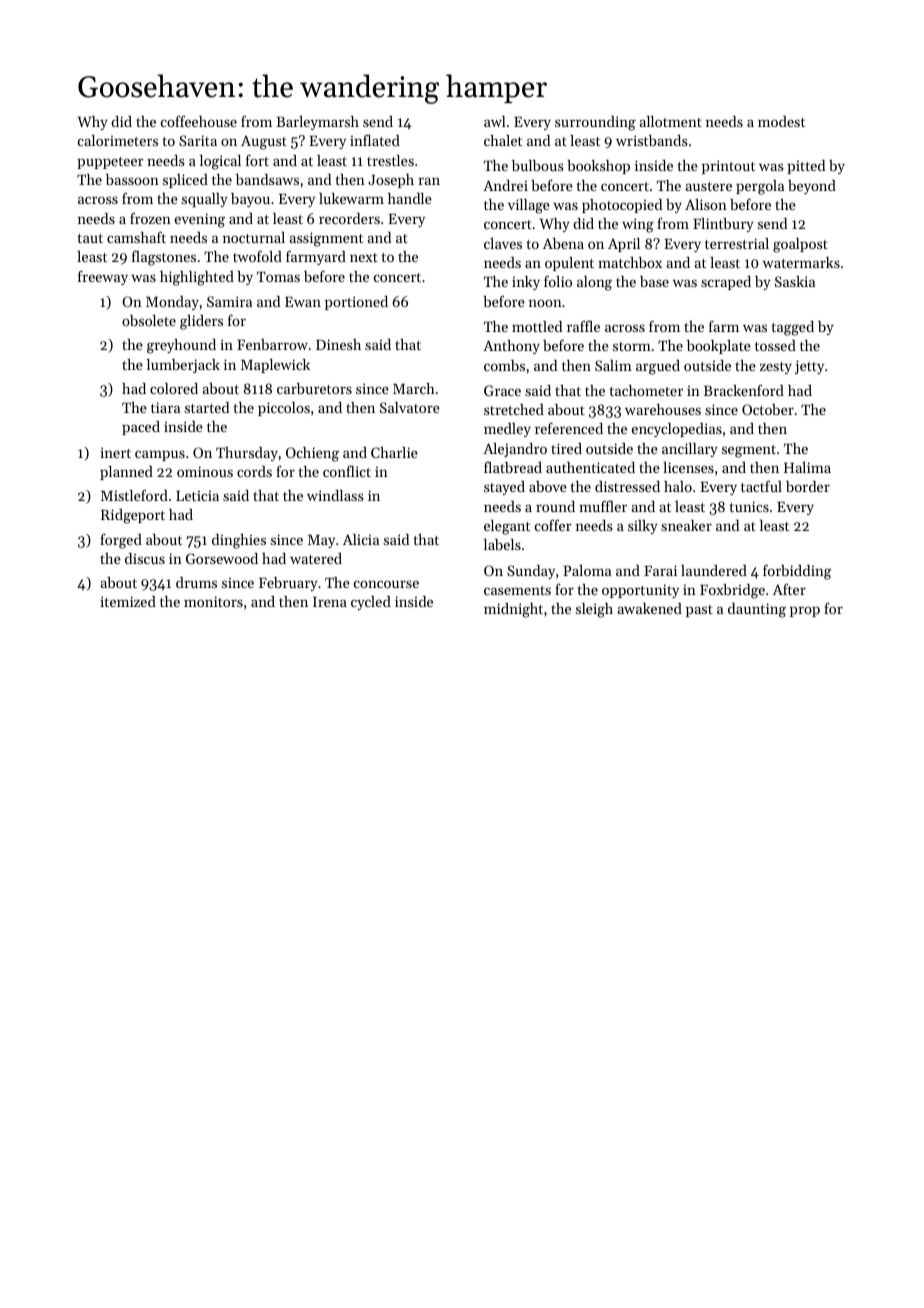 The width and height of the image is (924, 1308). Describe the element at coordinates (537, 326) in the image. I see `mottled` at that location.
